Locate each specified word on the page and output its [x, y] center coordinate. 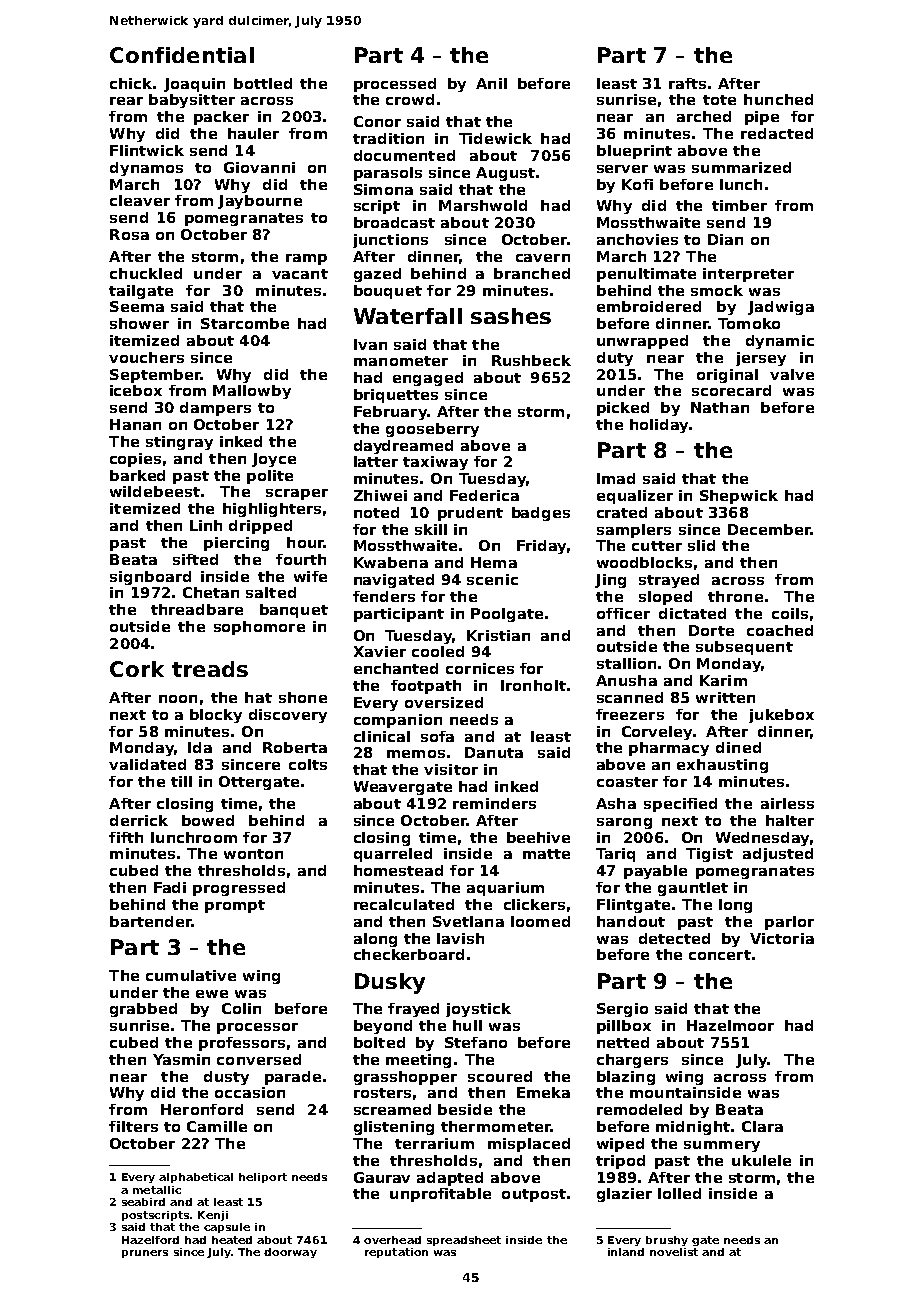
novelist [674, 1252]
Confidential [182, 55]
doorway [290, 1253]
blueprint [634, 152]
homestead [398, 870]
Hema [494, 562]
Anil [491, 83]
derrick [139, 820]
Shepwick [739, 497]
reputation [396, 1253]
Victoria [782, 938]
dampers [215, 409]
